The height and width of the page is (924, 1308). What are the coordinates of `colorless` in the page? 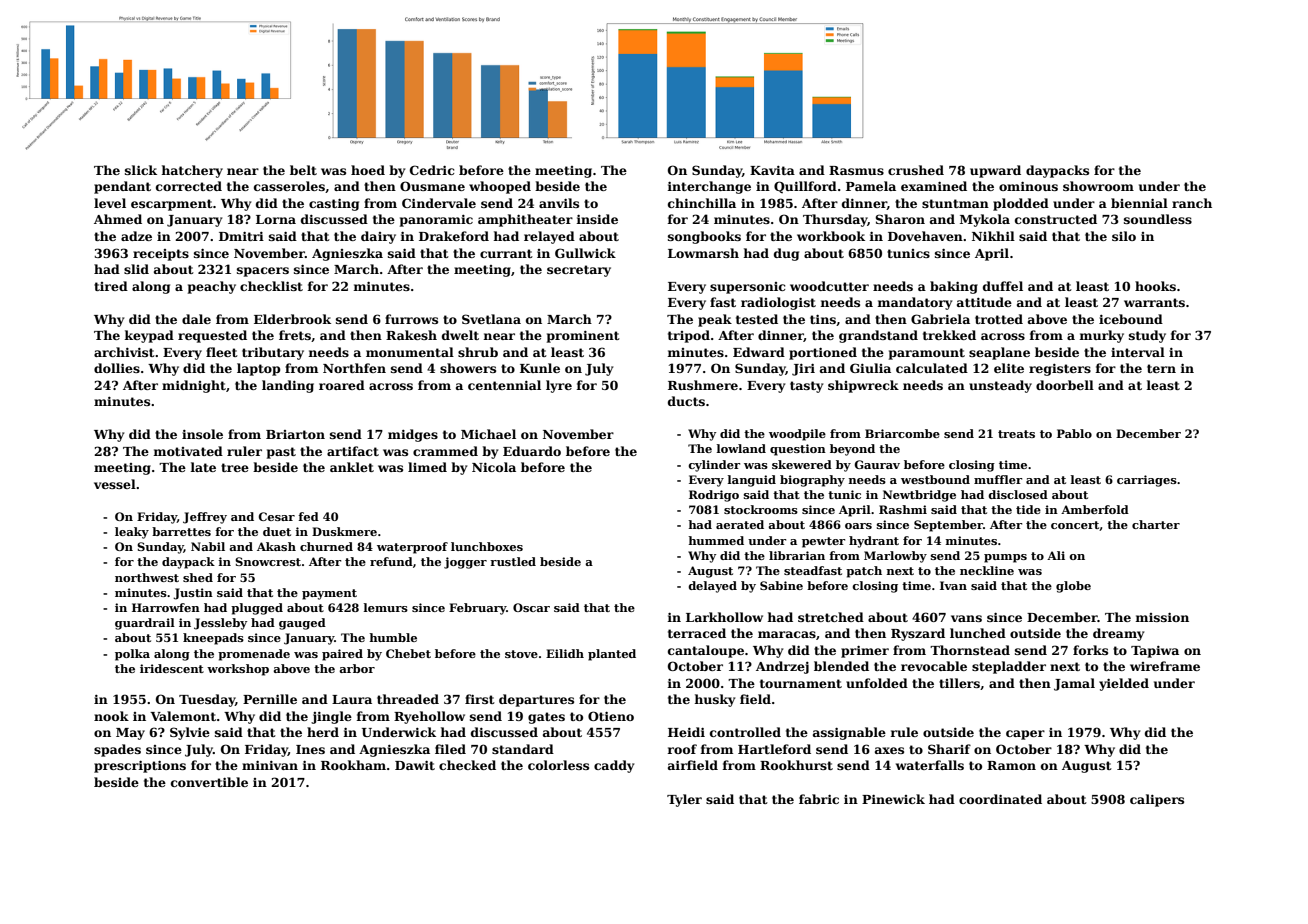 It's located at (558, 765).
